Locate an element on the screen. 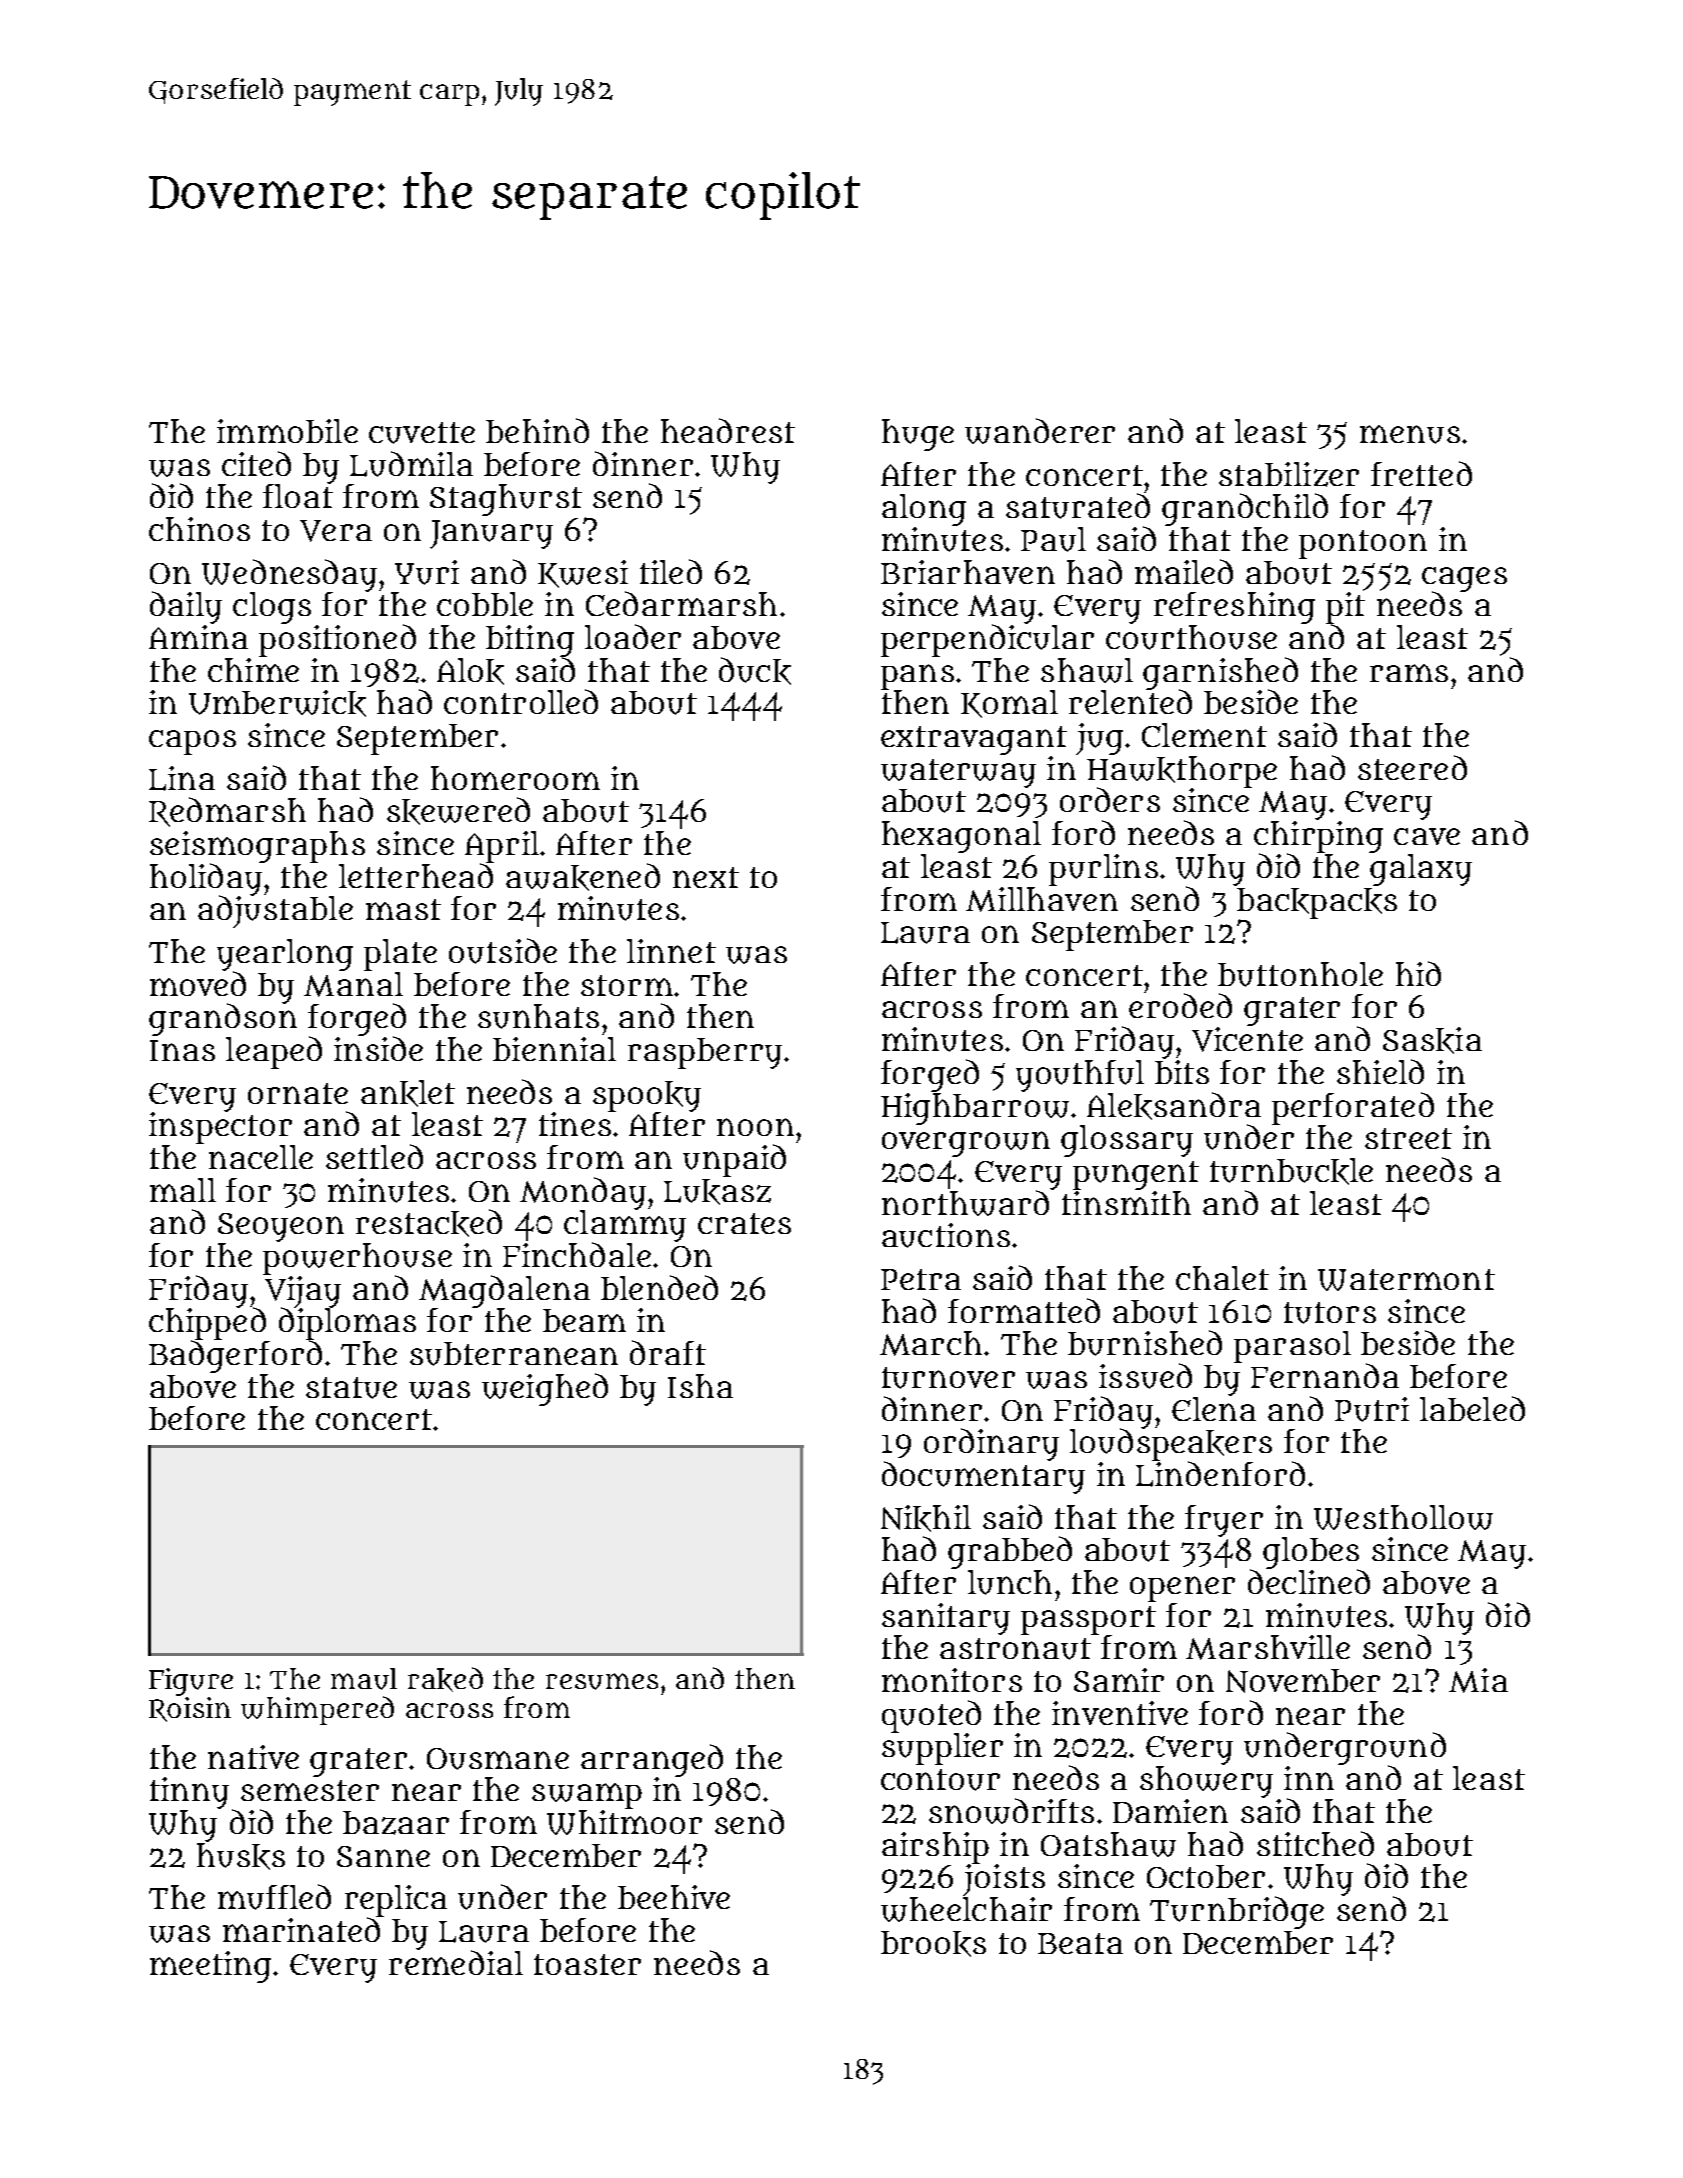 Image resolution: width=1683 pixels, height=2178 pixels. youthful is located at coordinates (1080, 1076).
